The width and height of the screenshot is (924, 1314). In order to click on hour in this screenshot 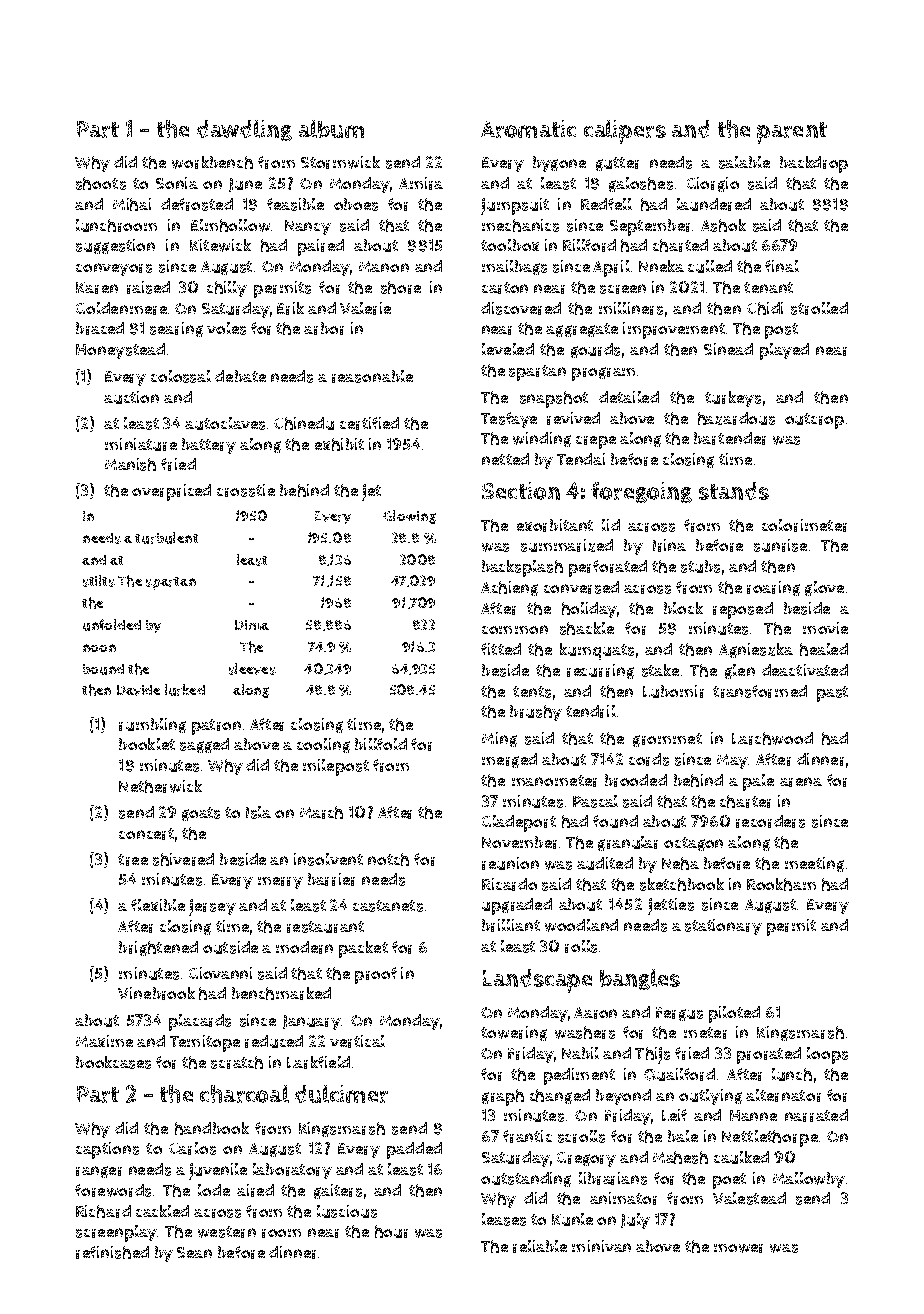, I will do `click(391, 1231)`.
